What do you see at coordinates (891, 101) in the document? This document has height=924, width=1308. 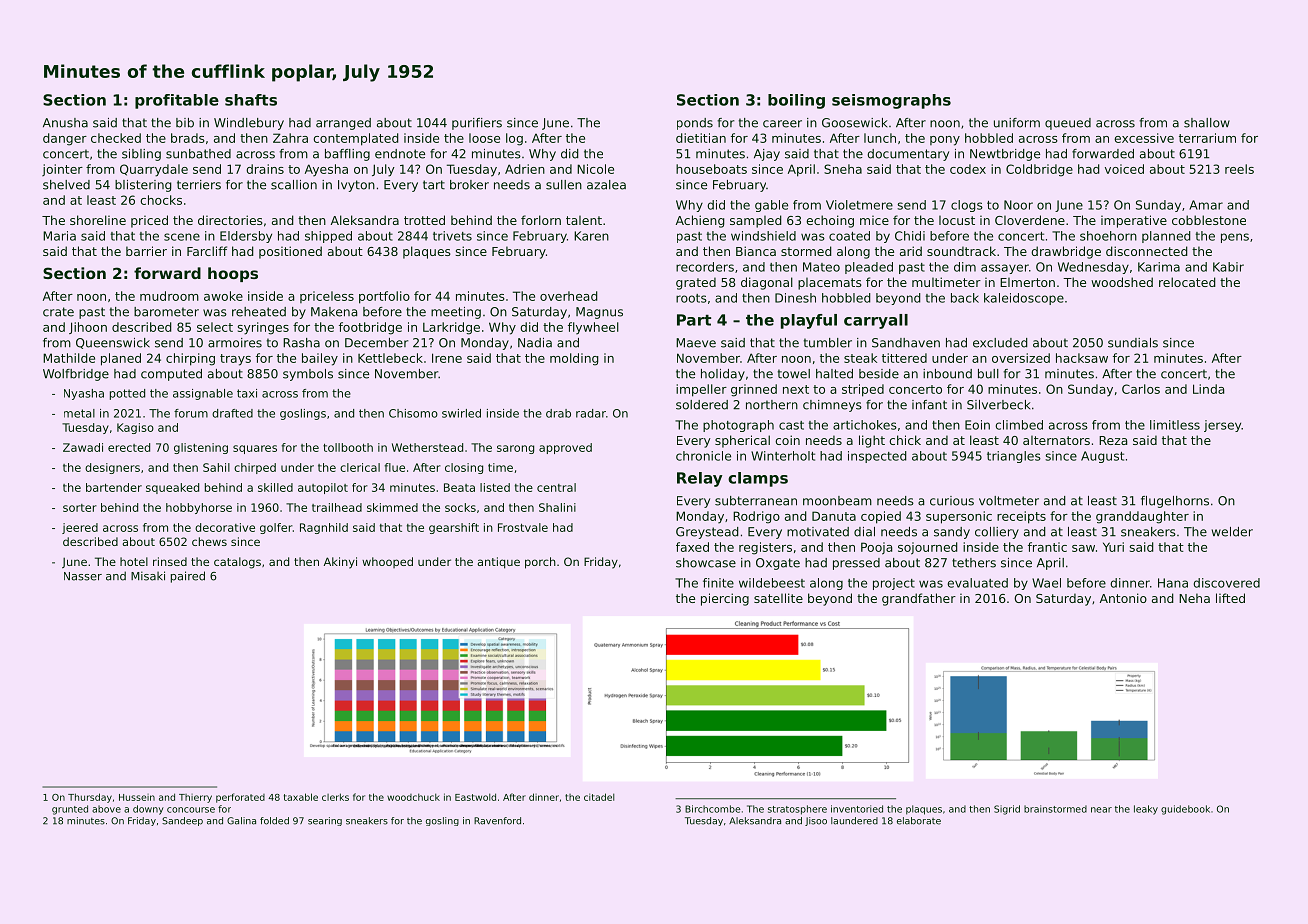 I see `seismographs` at bounding box center [891, 101].
